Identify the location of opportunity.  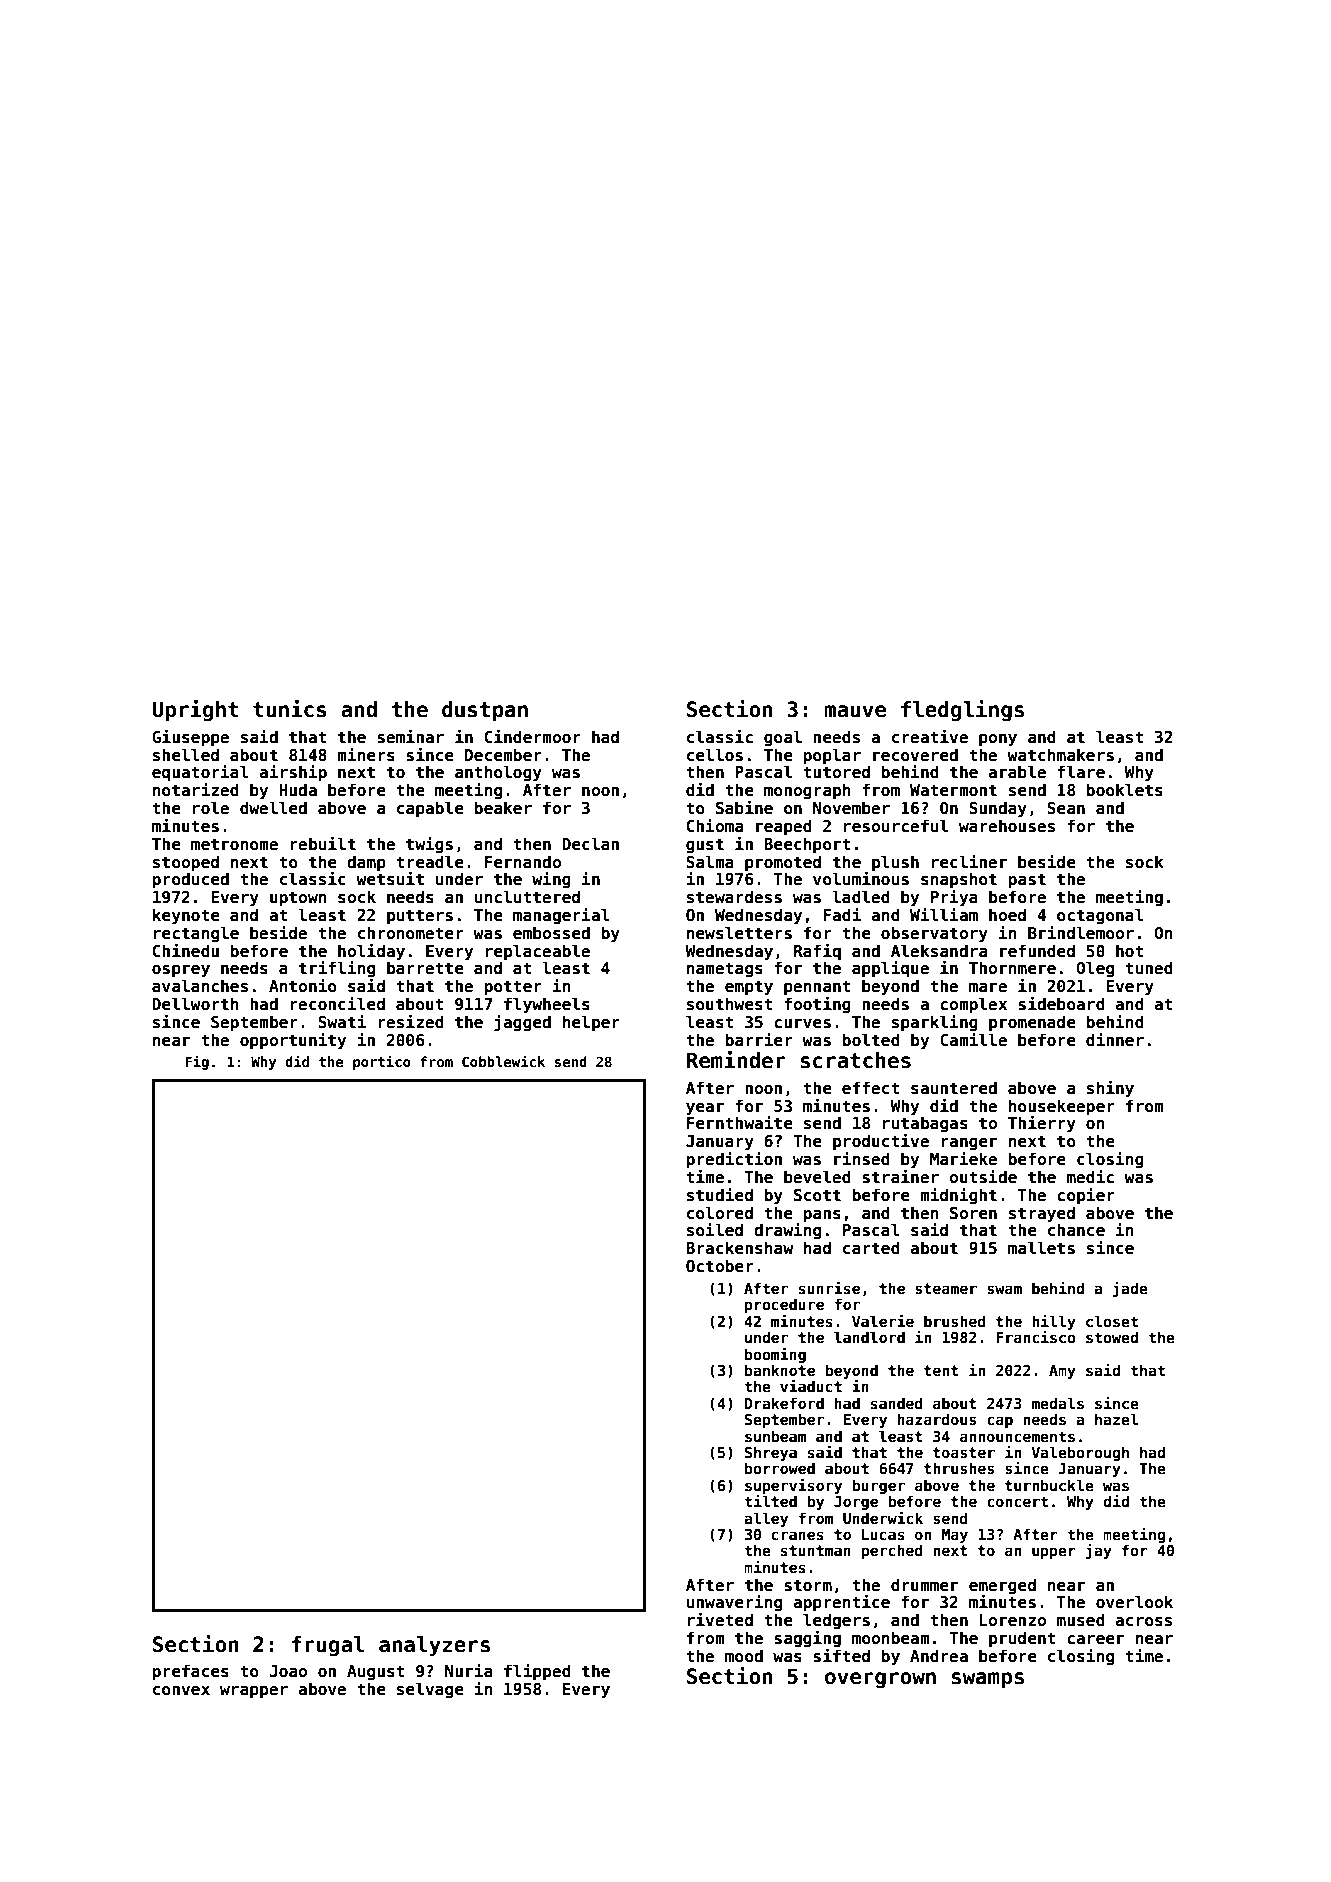
(293, 1041).
